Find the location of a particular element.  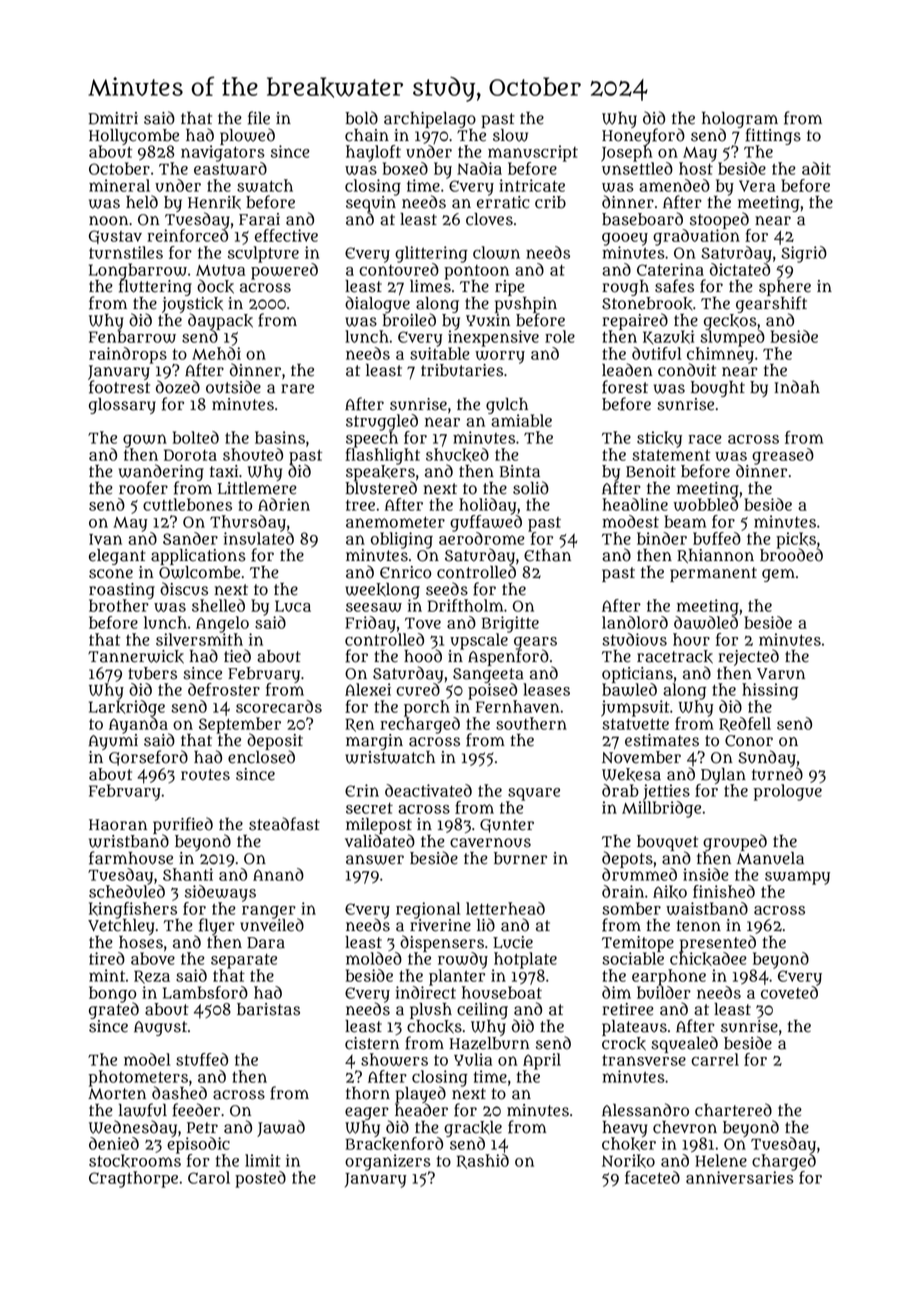

anniversaries is located at coordinates (740, 1177).
